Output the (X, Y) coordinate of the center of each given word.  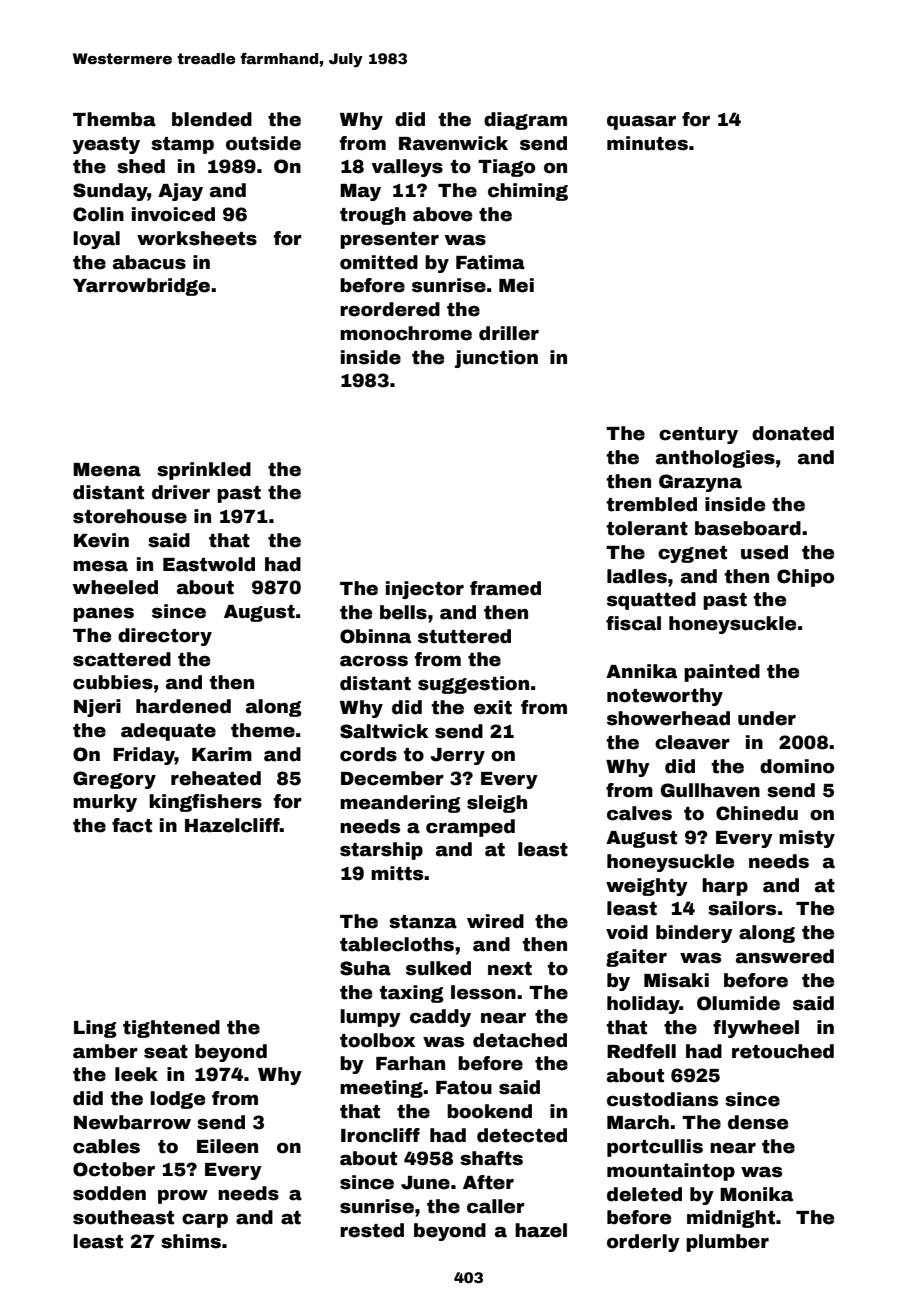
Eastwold (209, 564)
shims (191, 1241)
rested (372, 1230)
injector (425, 590)
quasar (641, 123)
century (698, 435)
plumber (727, 1243)
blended (212, 119)
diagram (525, 121)
